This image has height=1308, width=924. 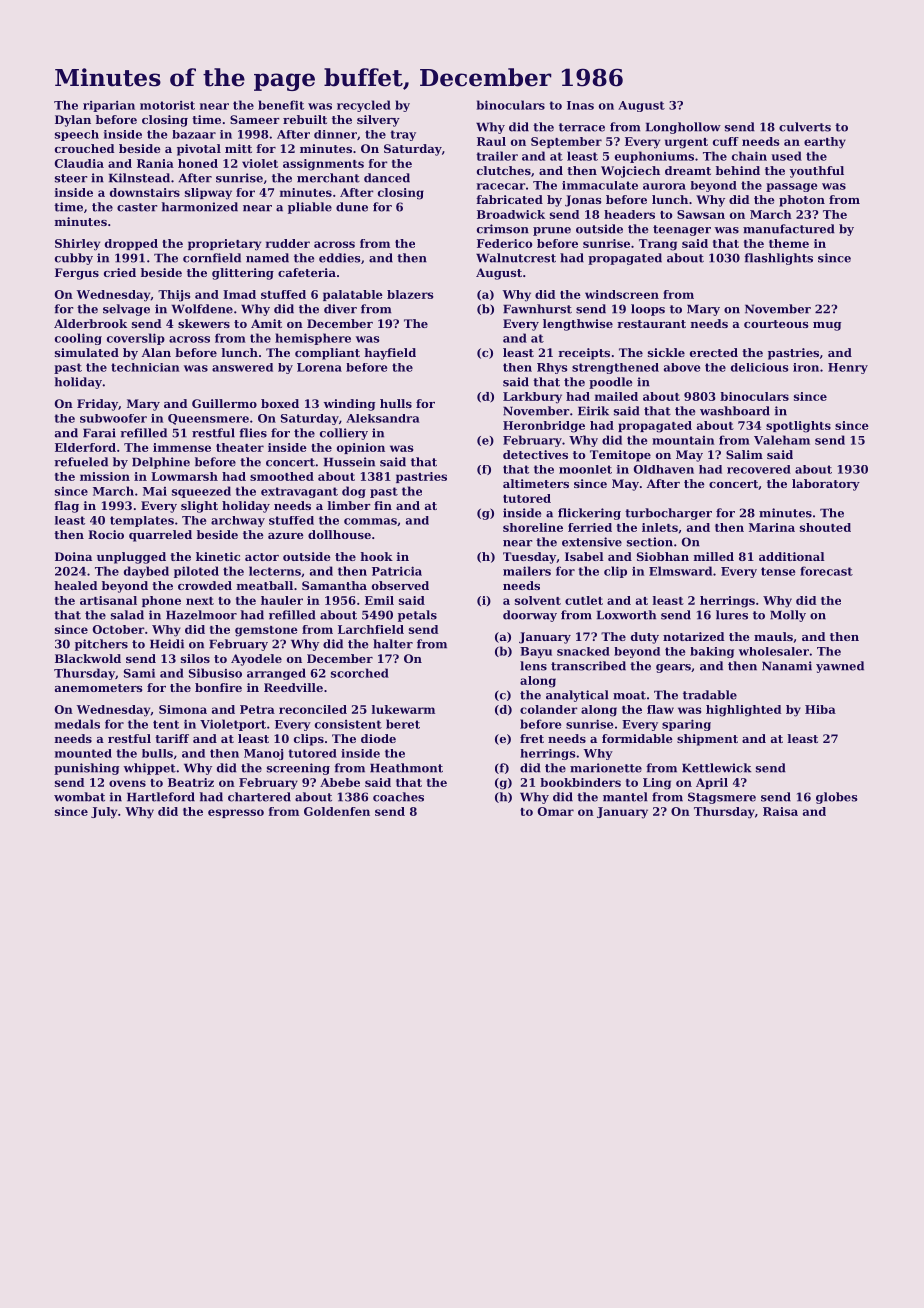 I want to click on forecast, so click(x=826, y=571).
